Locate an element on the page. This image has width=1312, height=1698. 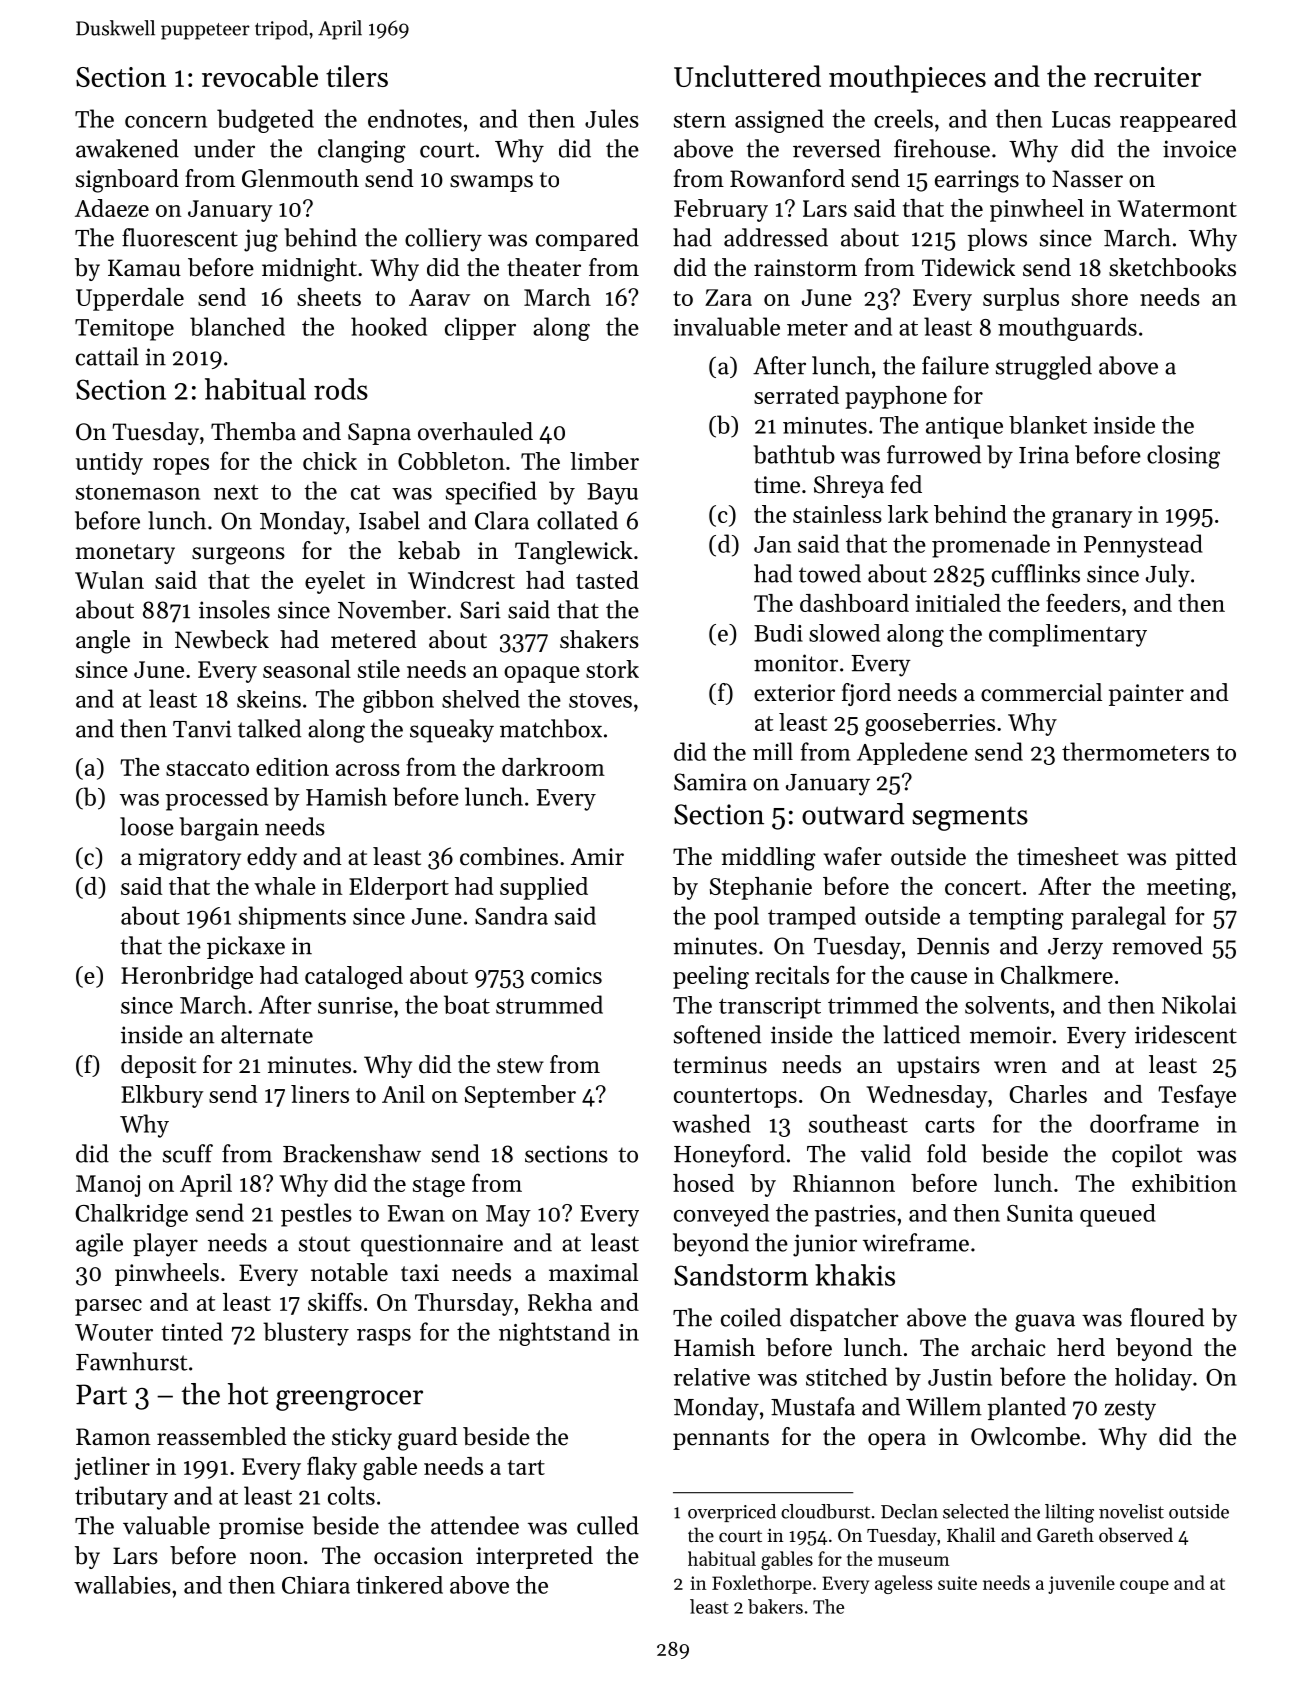
bathtub is located at coordinates (794, 454).
